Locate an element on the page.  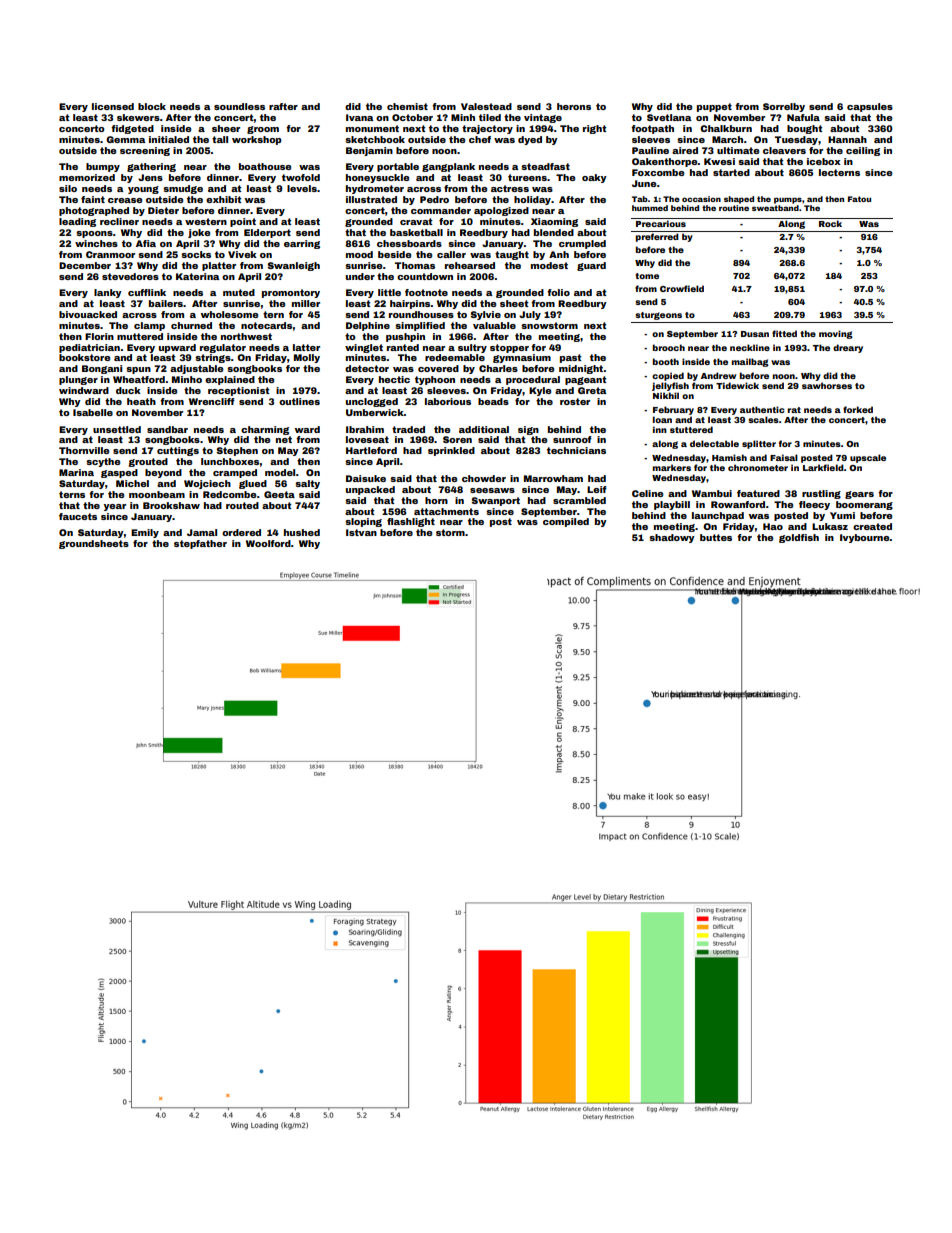
soundless is located at coordinates (239, 106).
